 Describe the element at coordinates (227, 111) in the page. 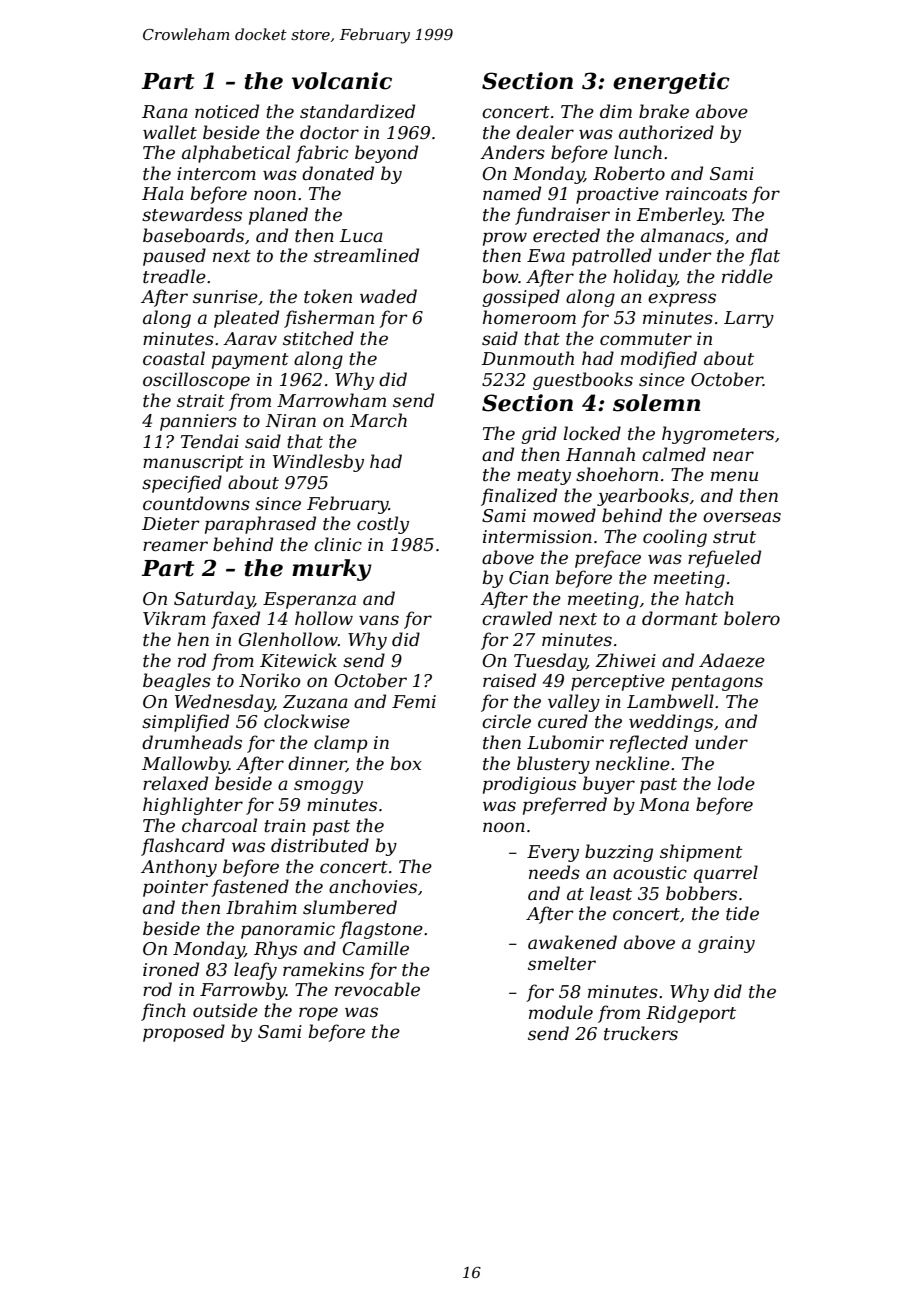

I see `noticed` at that location.
